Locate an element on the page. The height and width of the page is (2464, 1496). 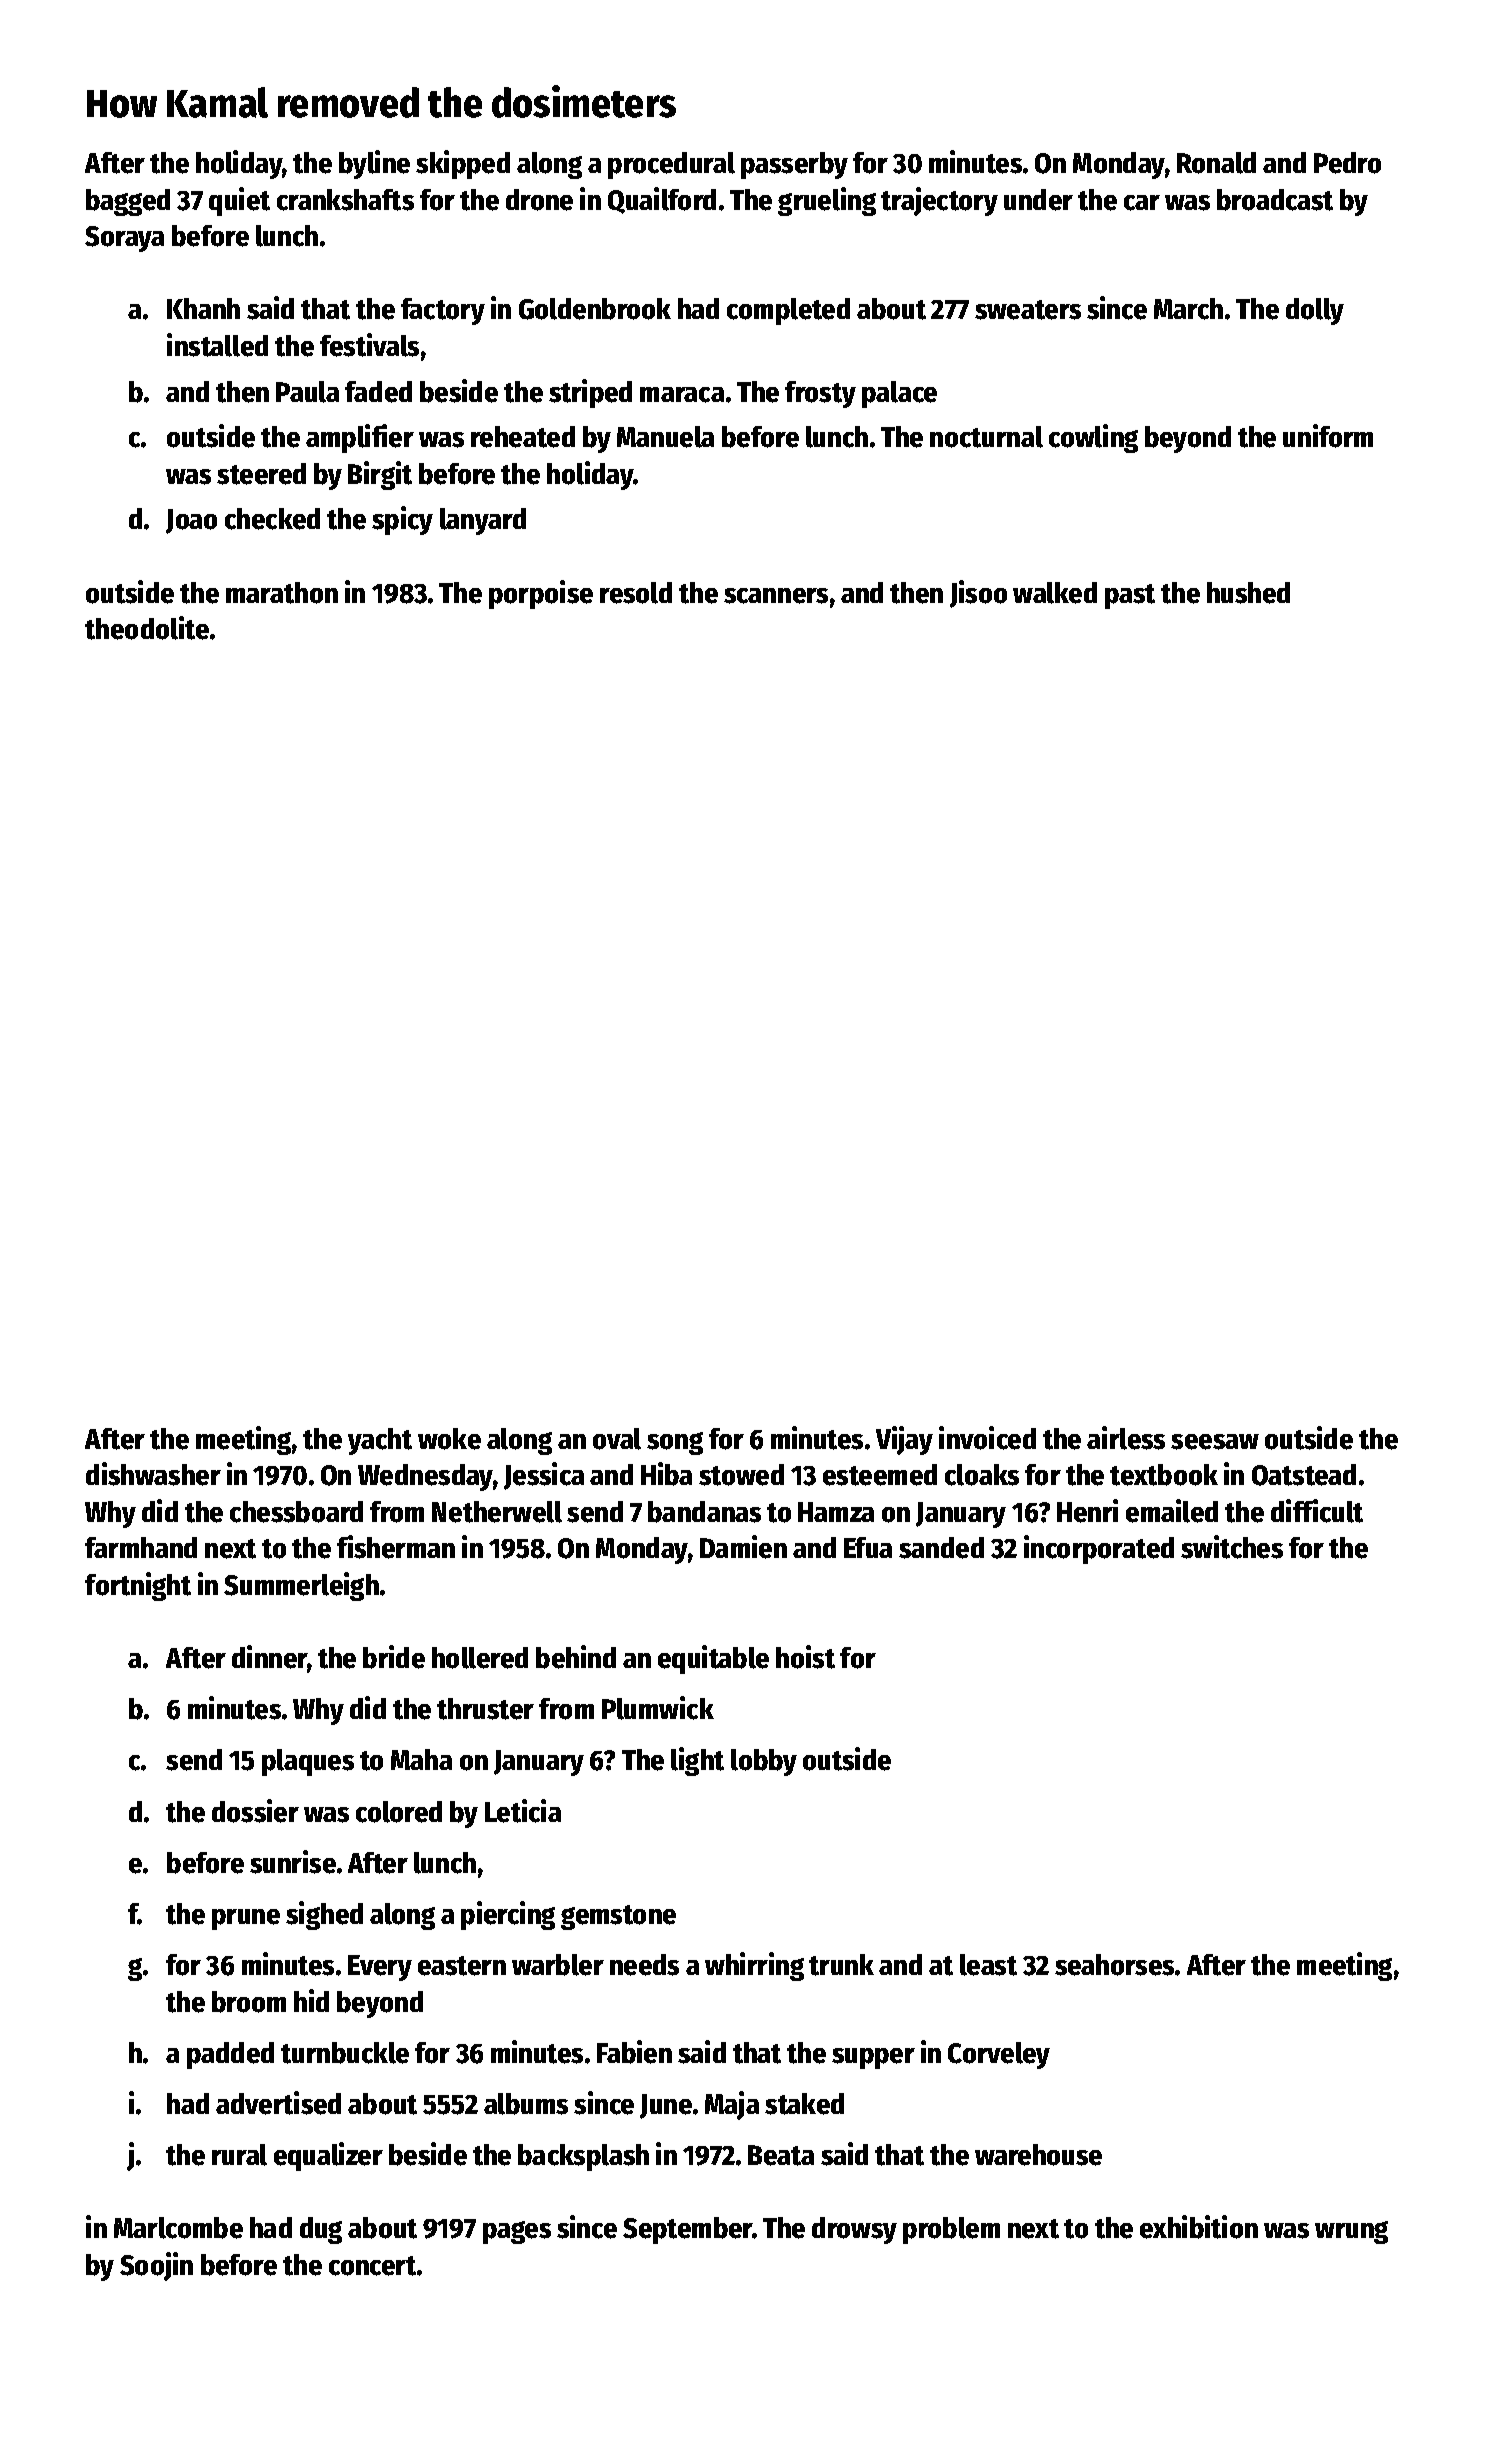
byline is located at coordinates (374, 164).
